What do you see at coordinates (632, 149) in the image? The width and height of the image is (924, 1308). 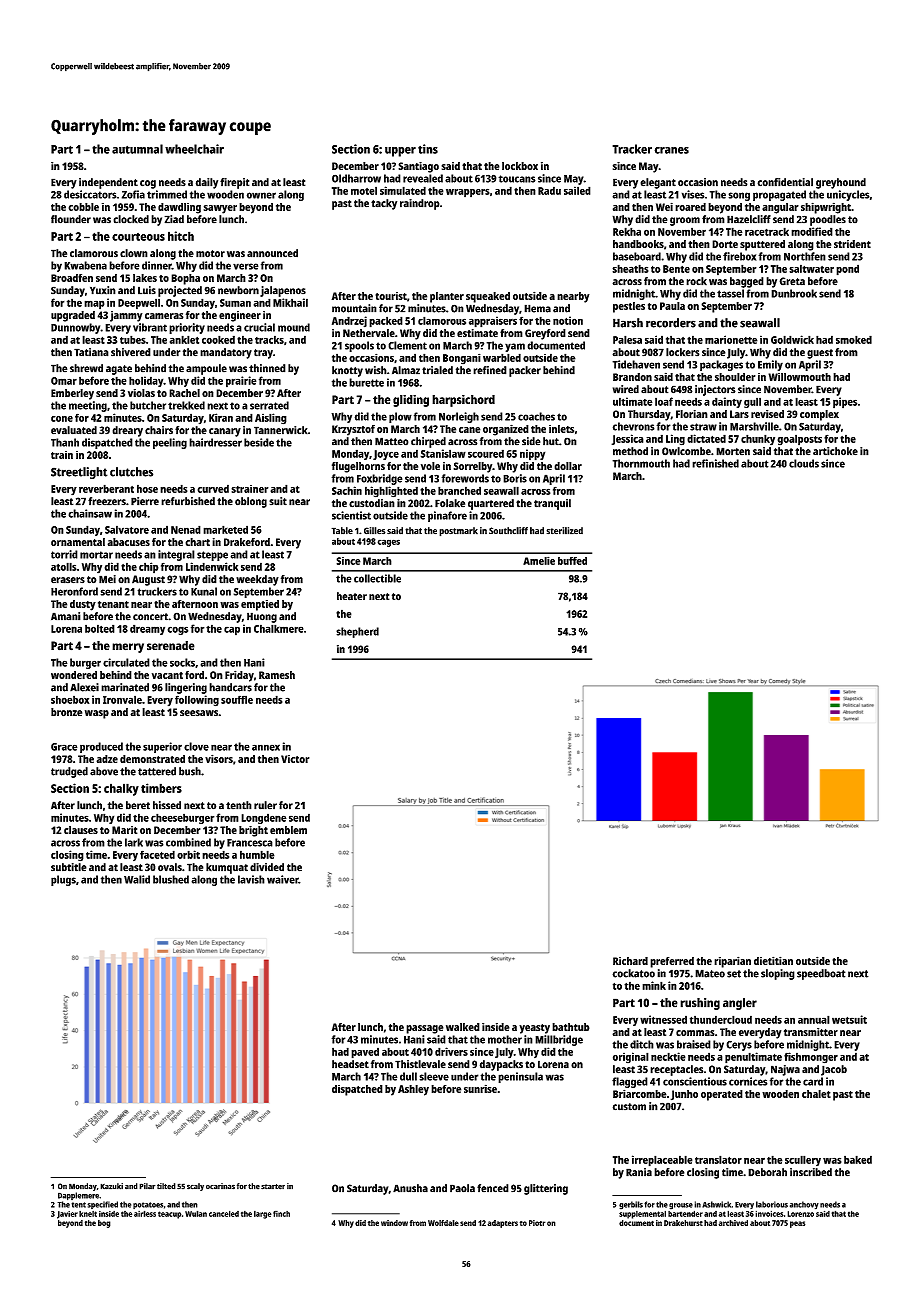 I see `Tracker` at bounding box center [632, 149].
